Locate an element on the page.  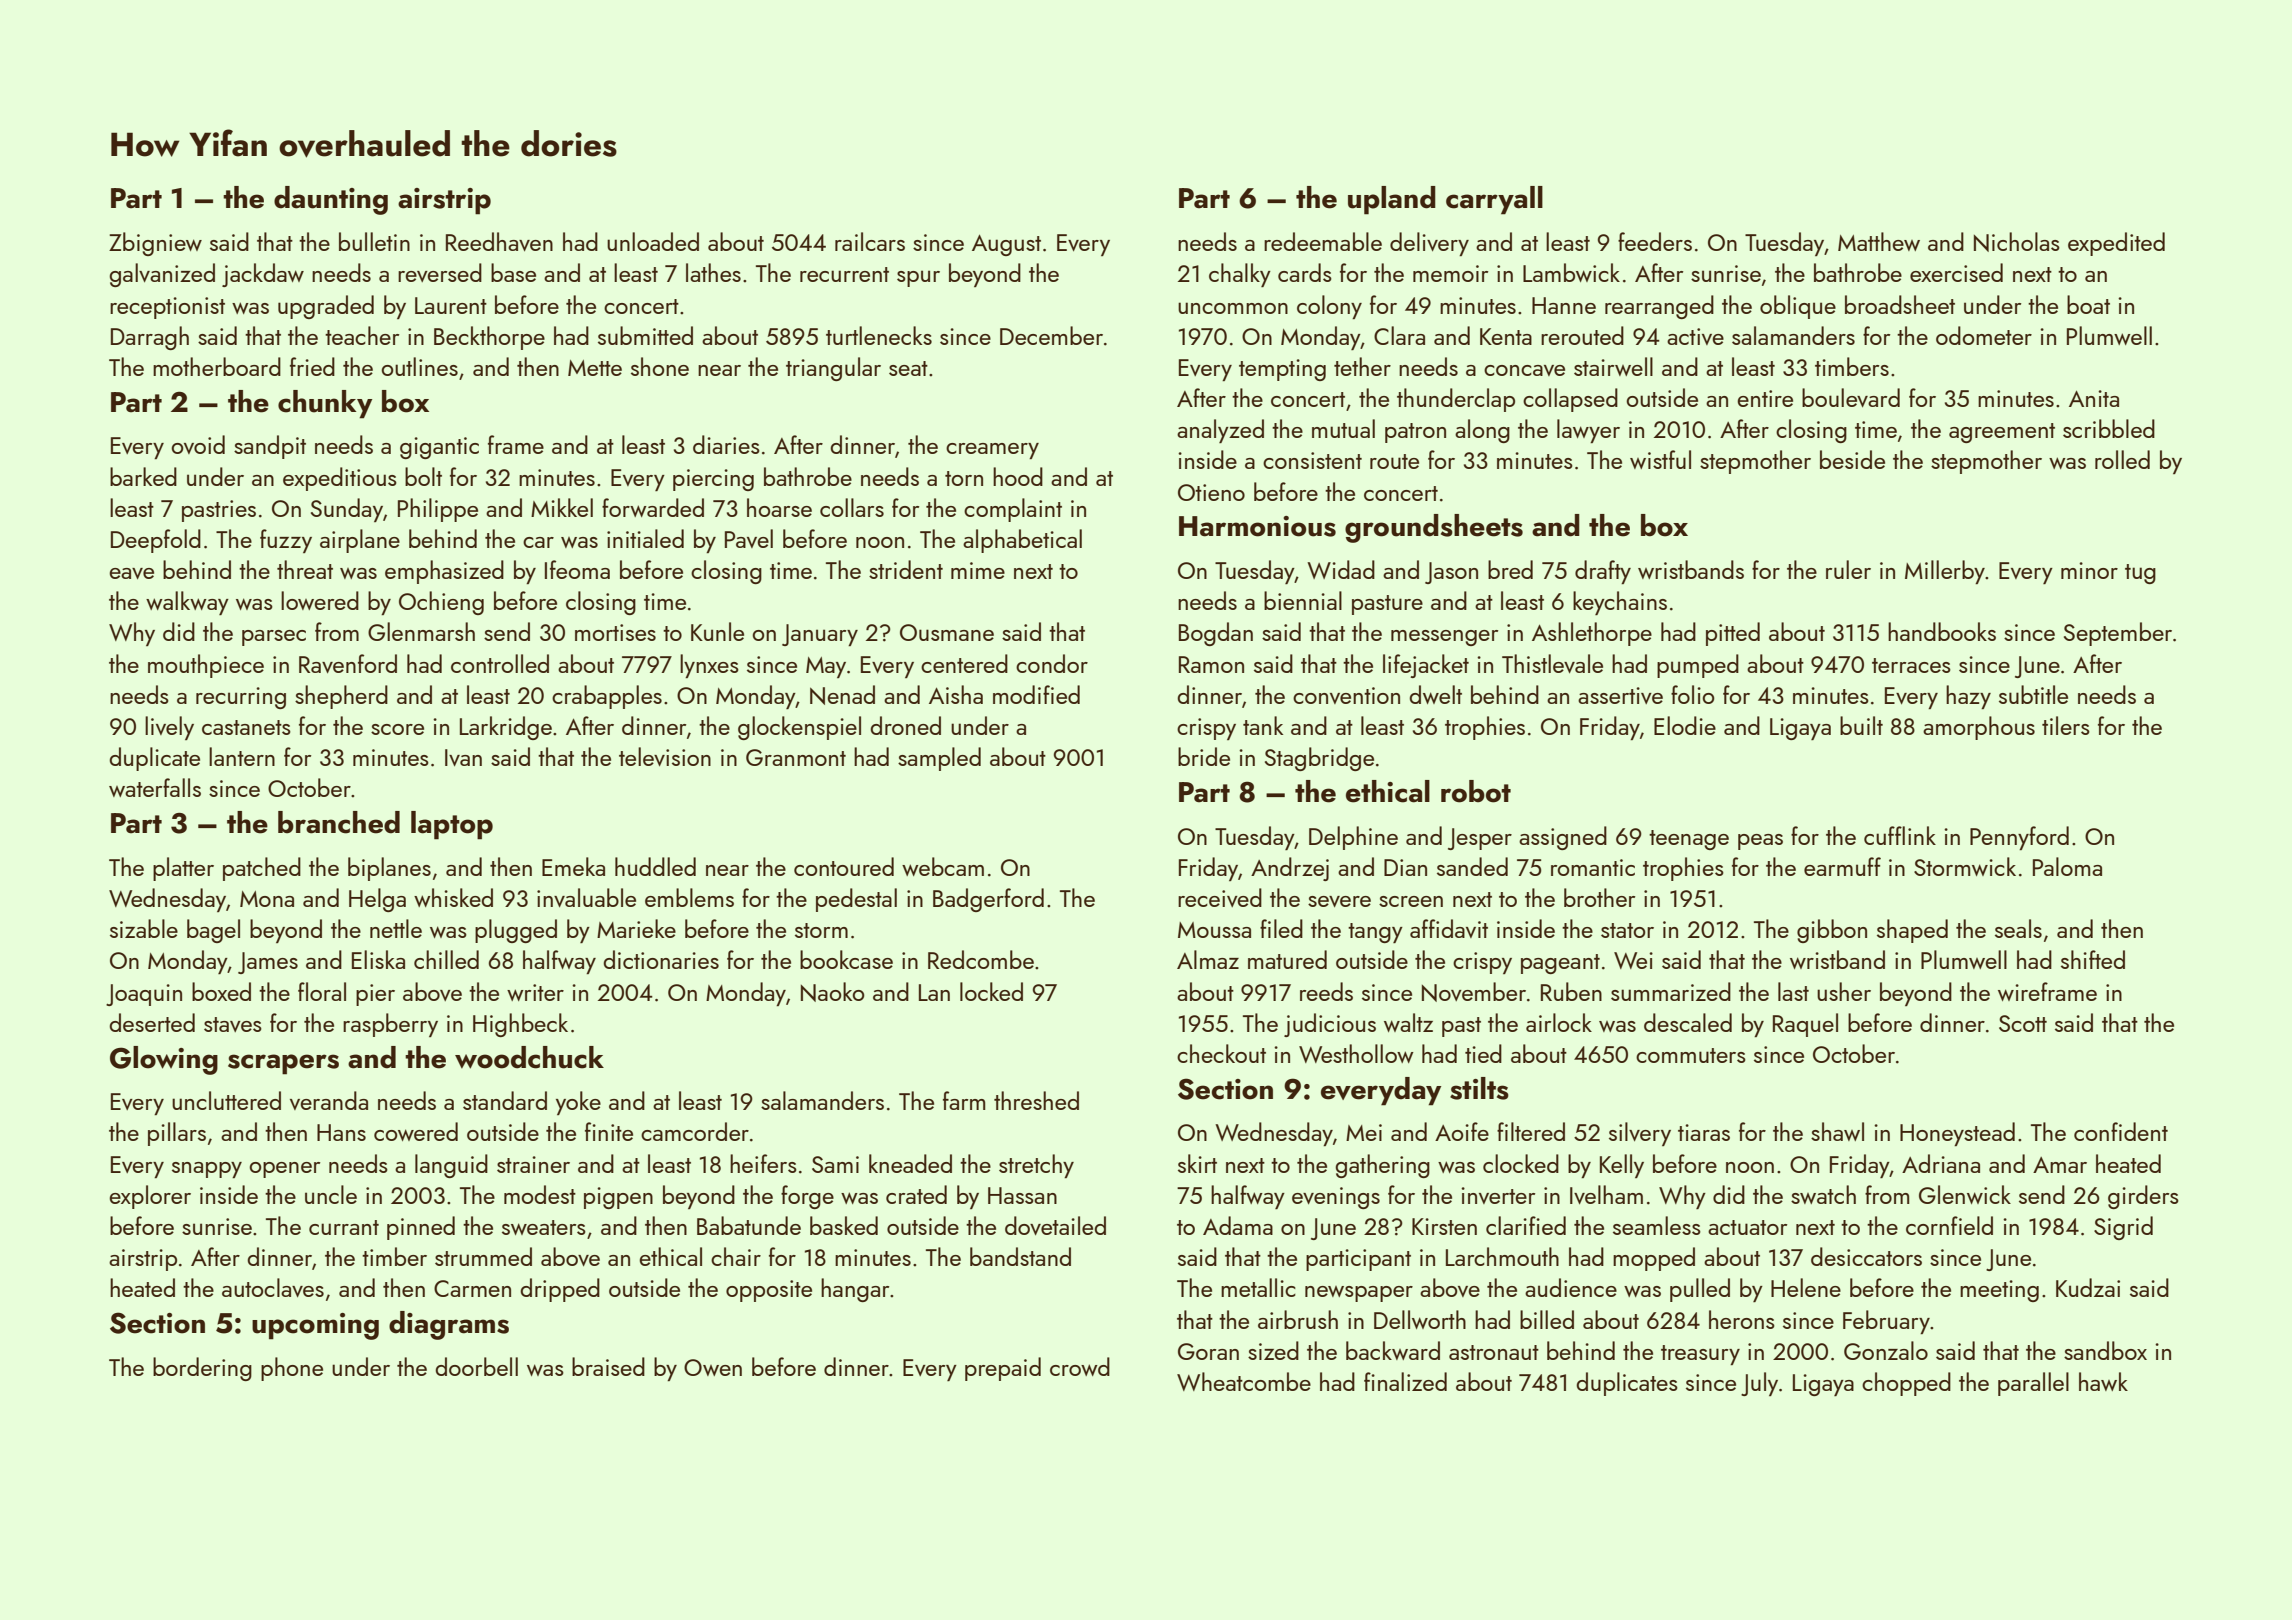
unloaded is located at coordinates (653, 241).
